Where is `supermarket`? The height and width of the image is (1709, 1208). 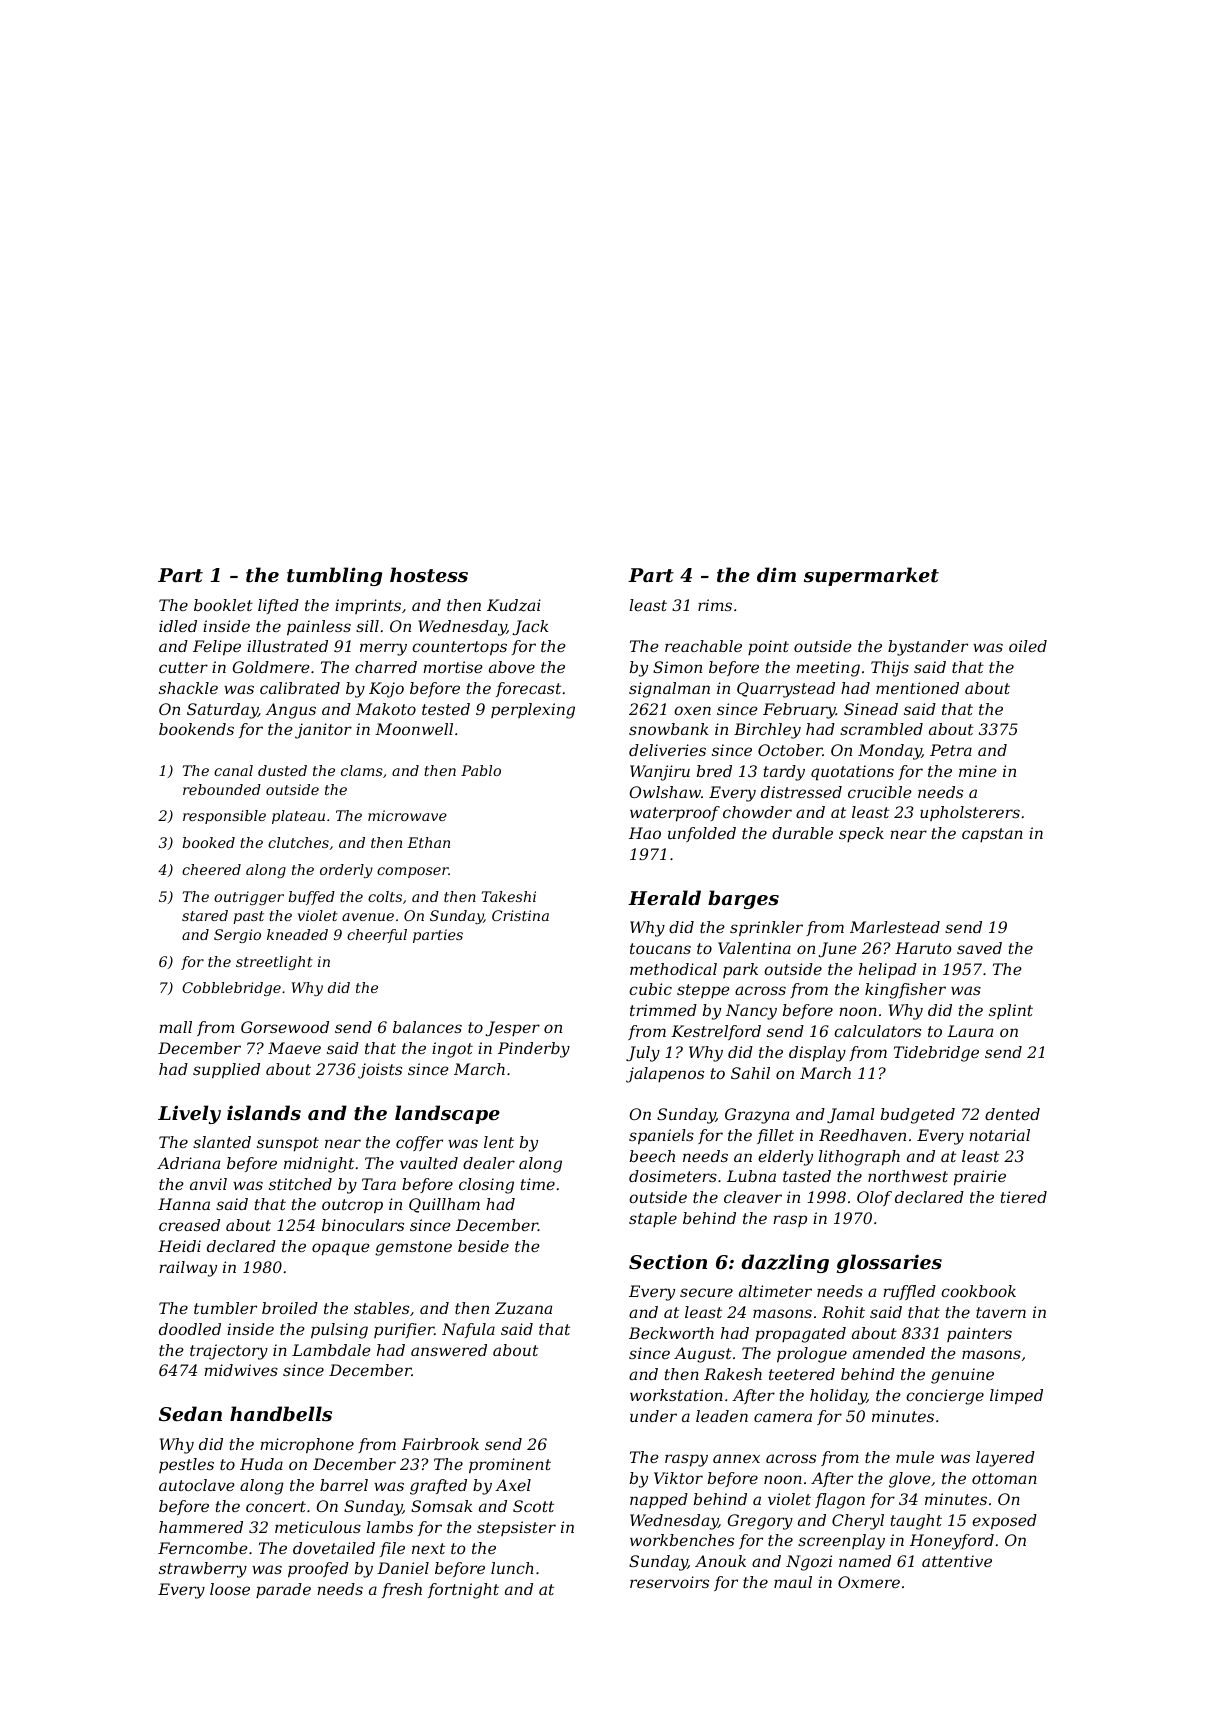 supermarket is located at coordinates (871, 576).
